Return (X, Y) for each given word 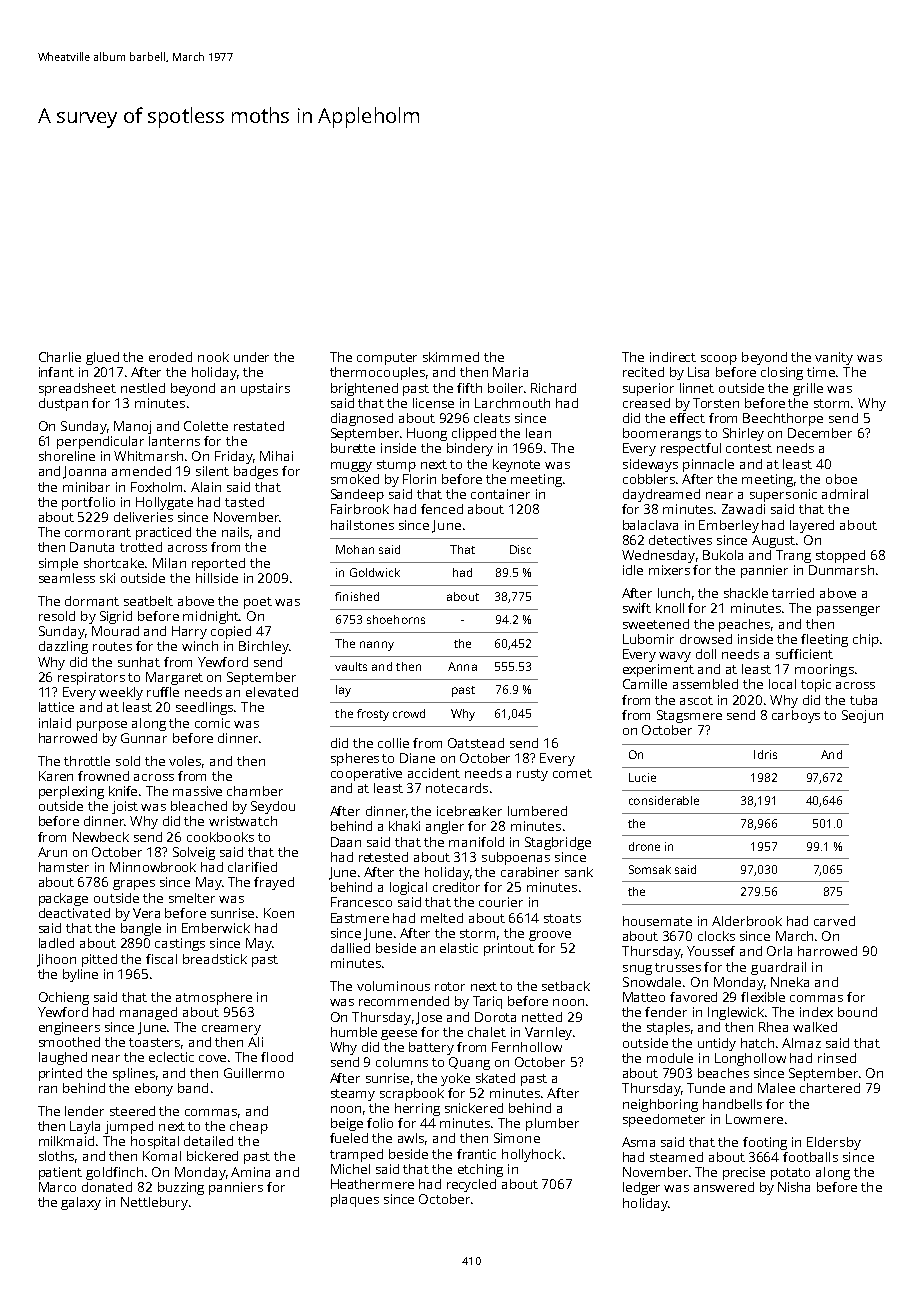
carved (834, 921)
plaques (355, 1200)
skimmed (451, 357)
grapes (134, 885)
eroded (170, 357)
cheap (249, 1127)
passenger (848, 611)
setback (566, 986)
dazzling (63, 647)
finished (357, 596)
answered (724, 1187)
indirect (673, 357)
